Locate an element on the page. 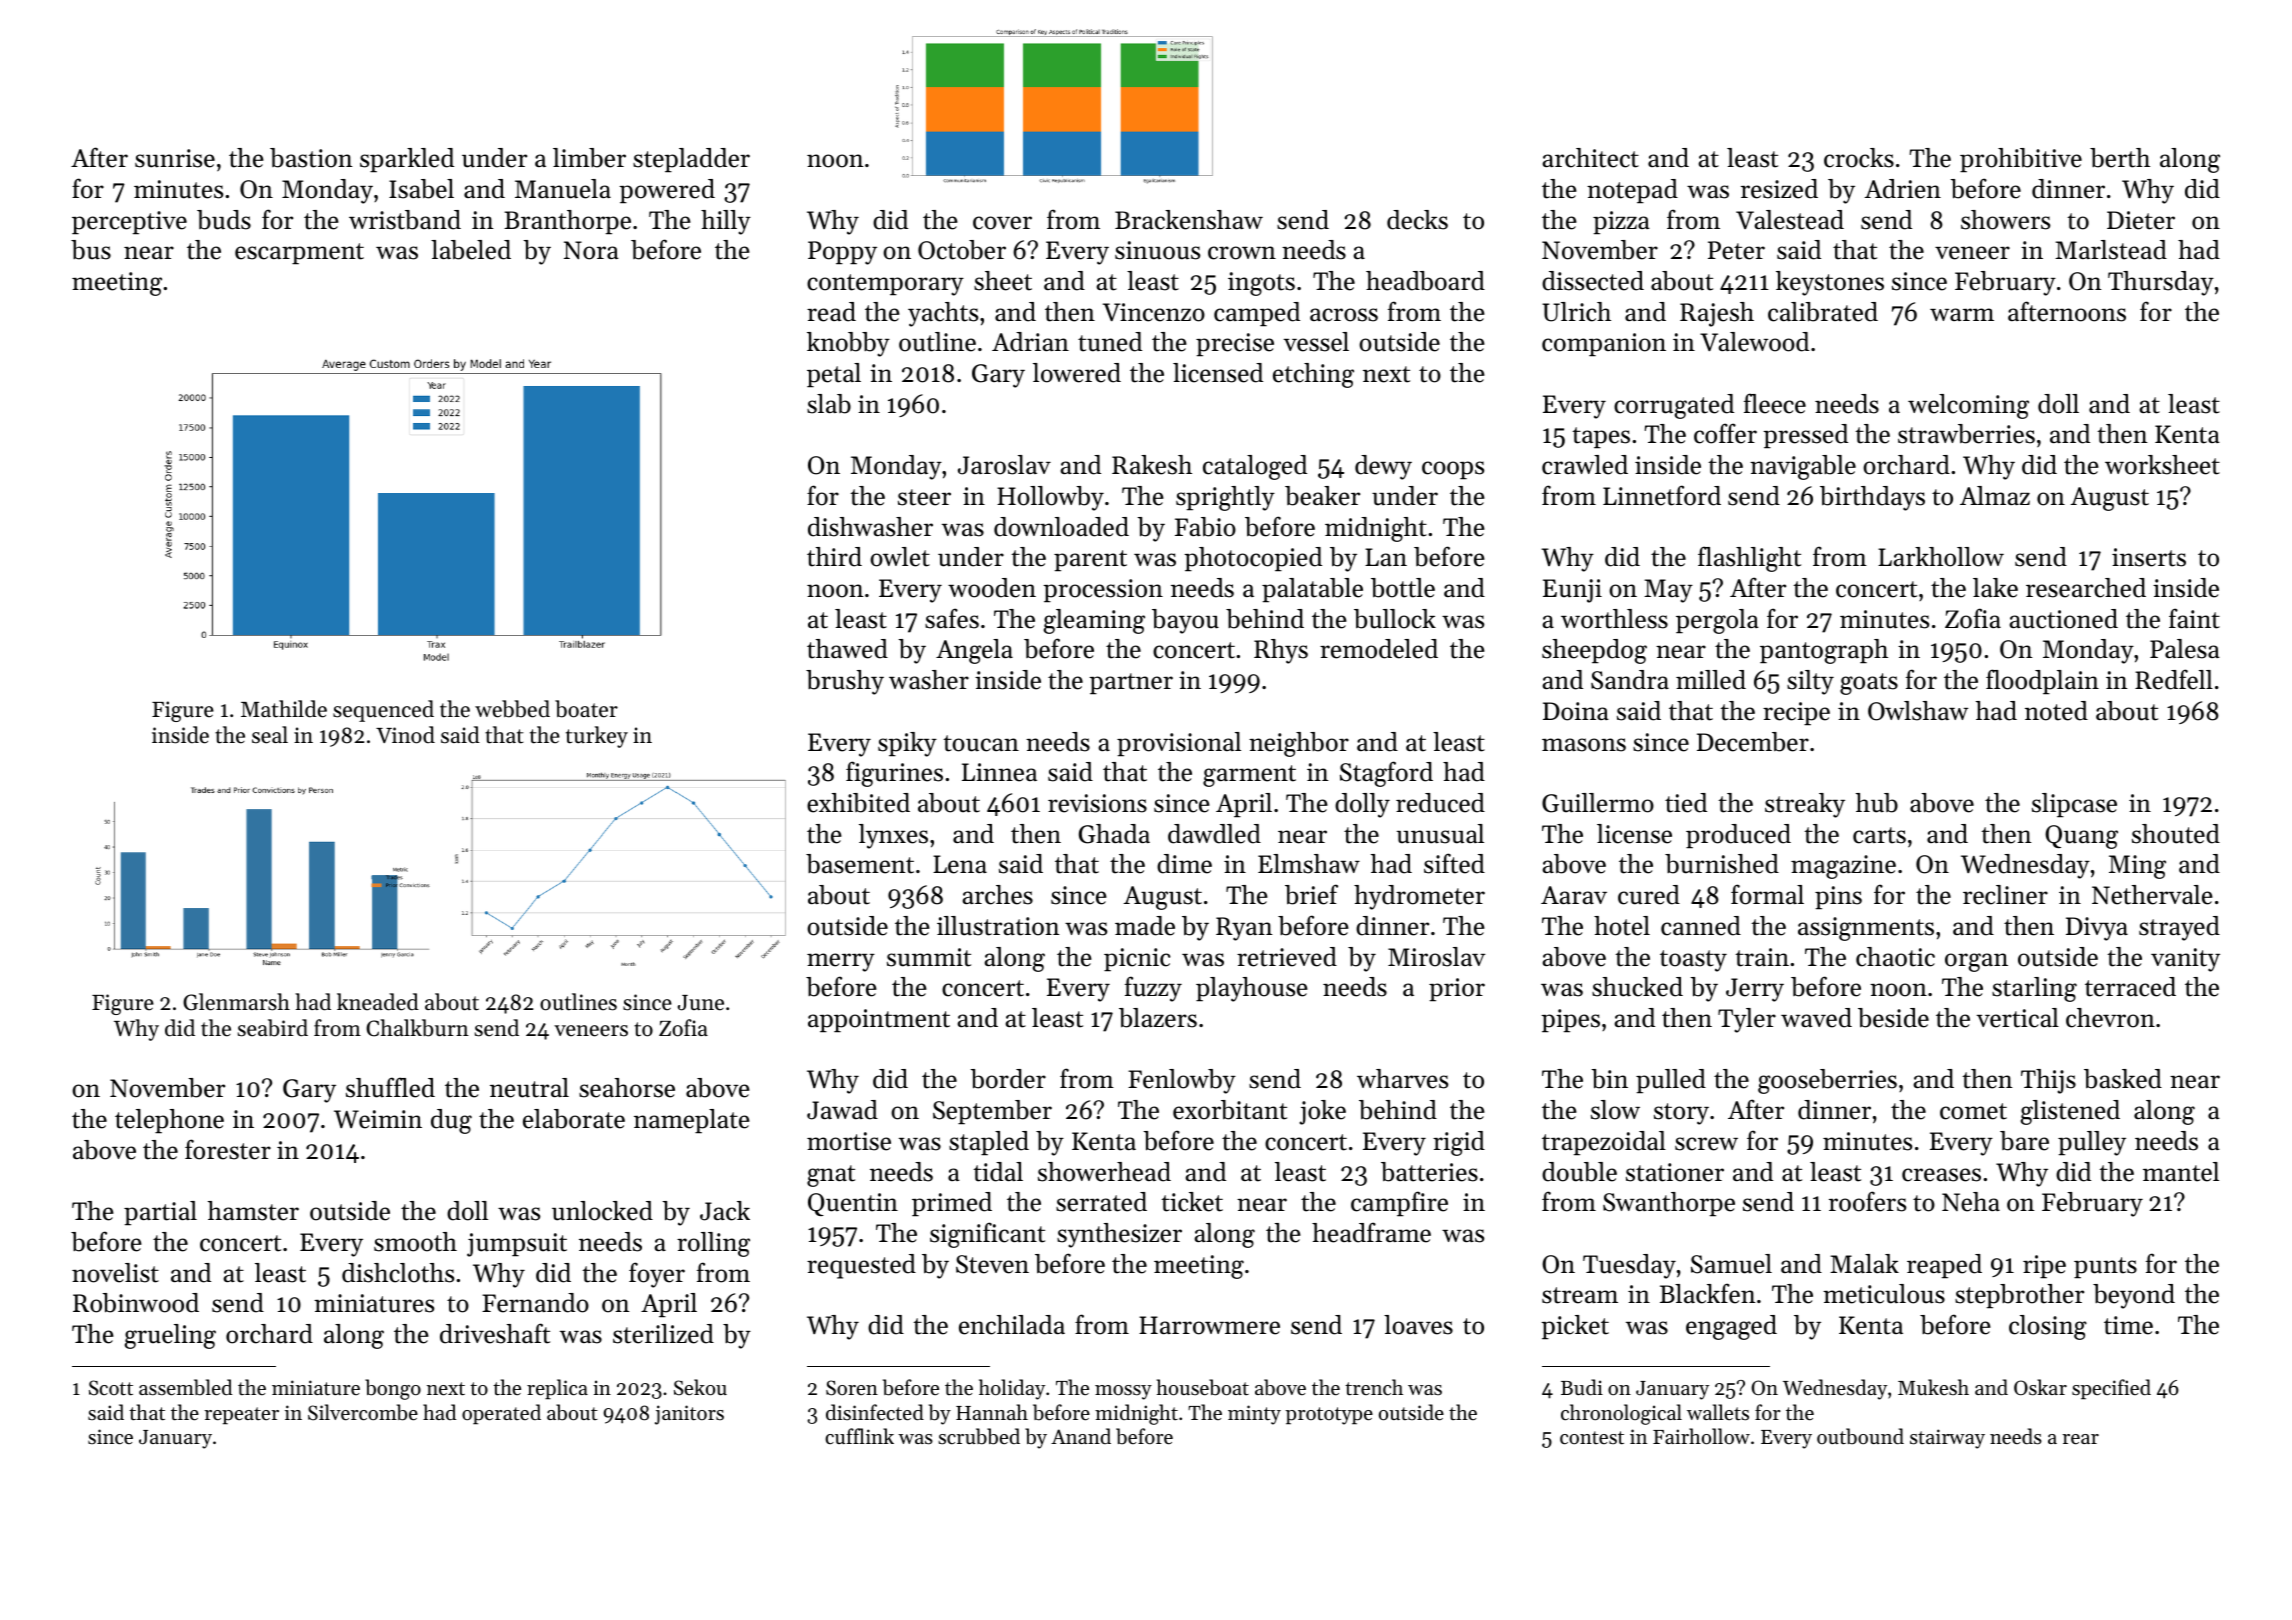 Image resolution: width=2292 pixels, height=1620 pixels. boater is located at coordinates (586, 709).
